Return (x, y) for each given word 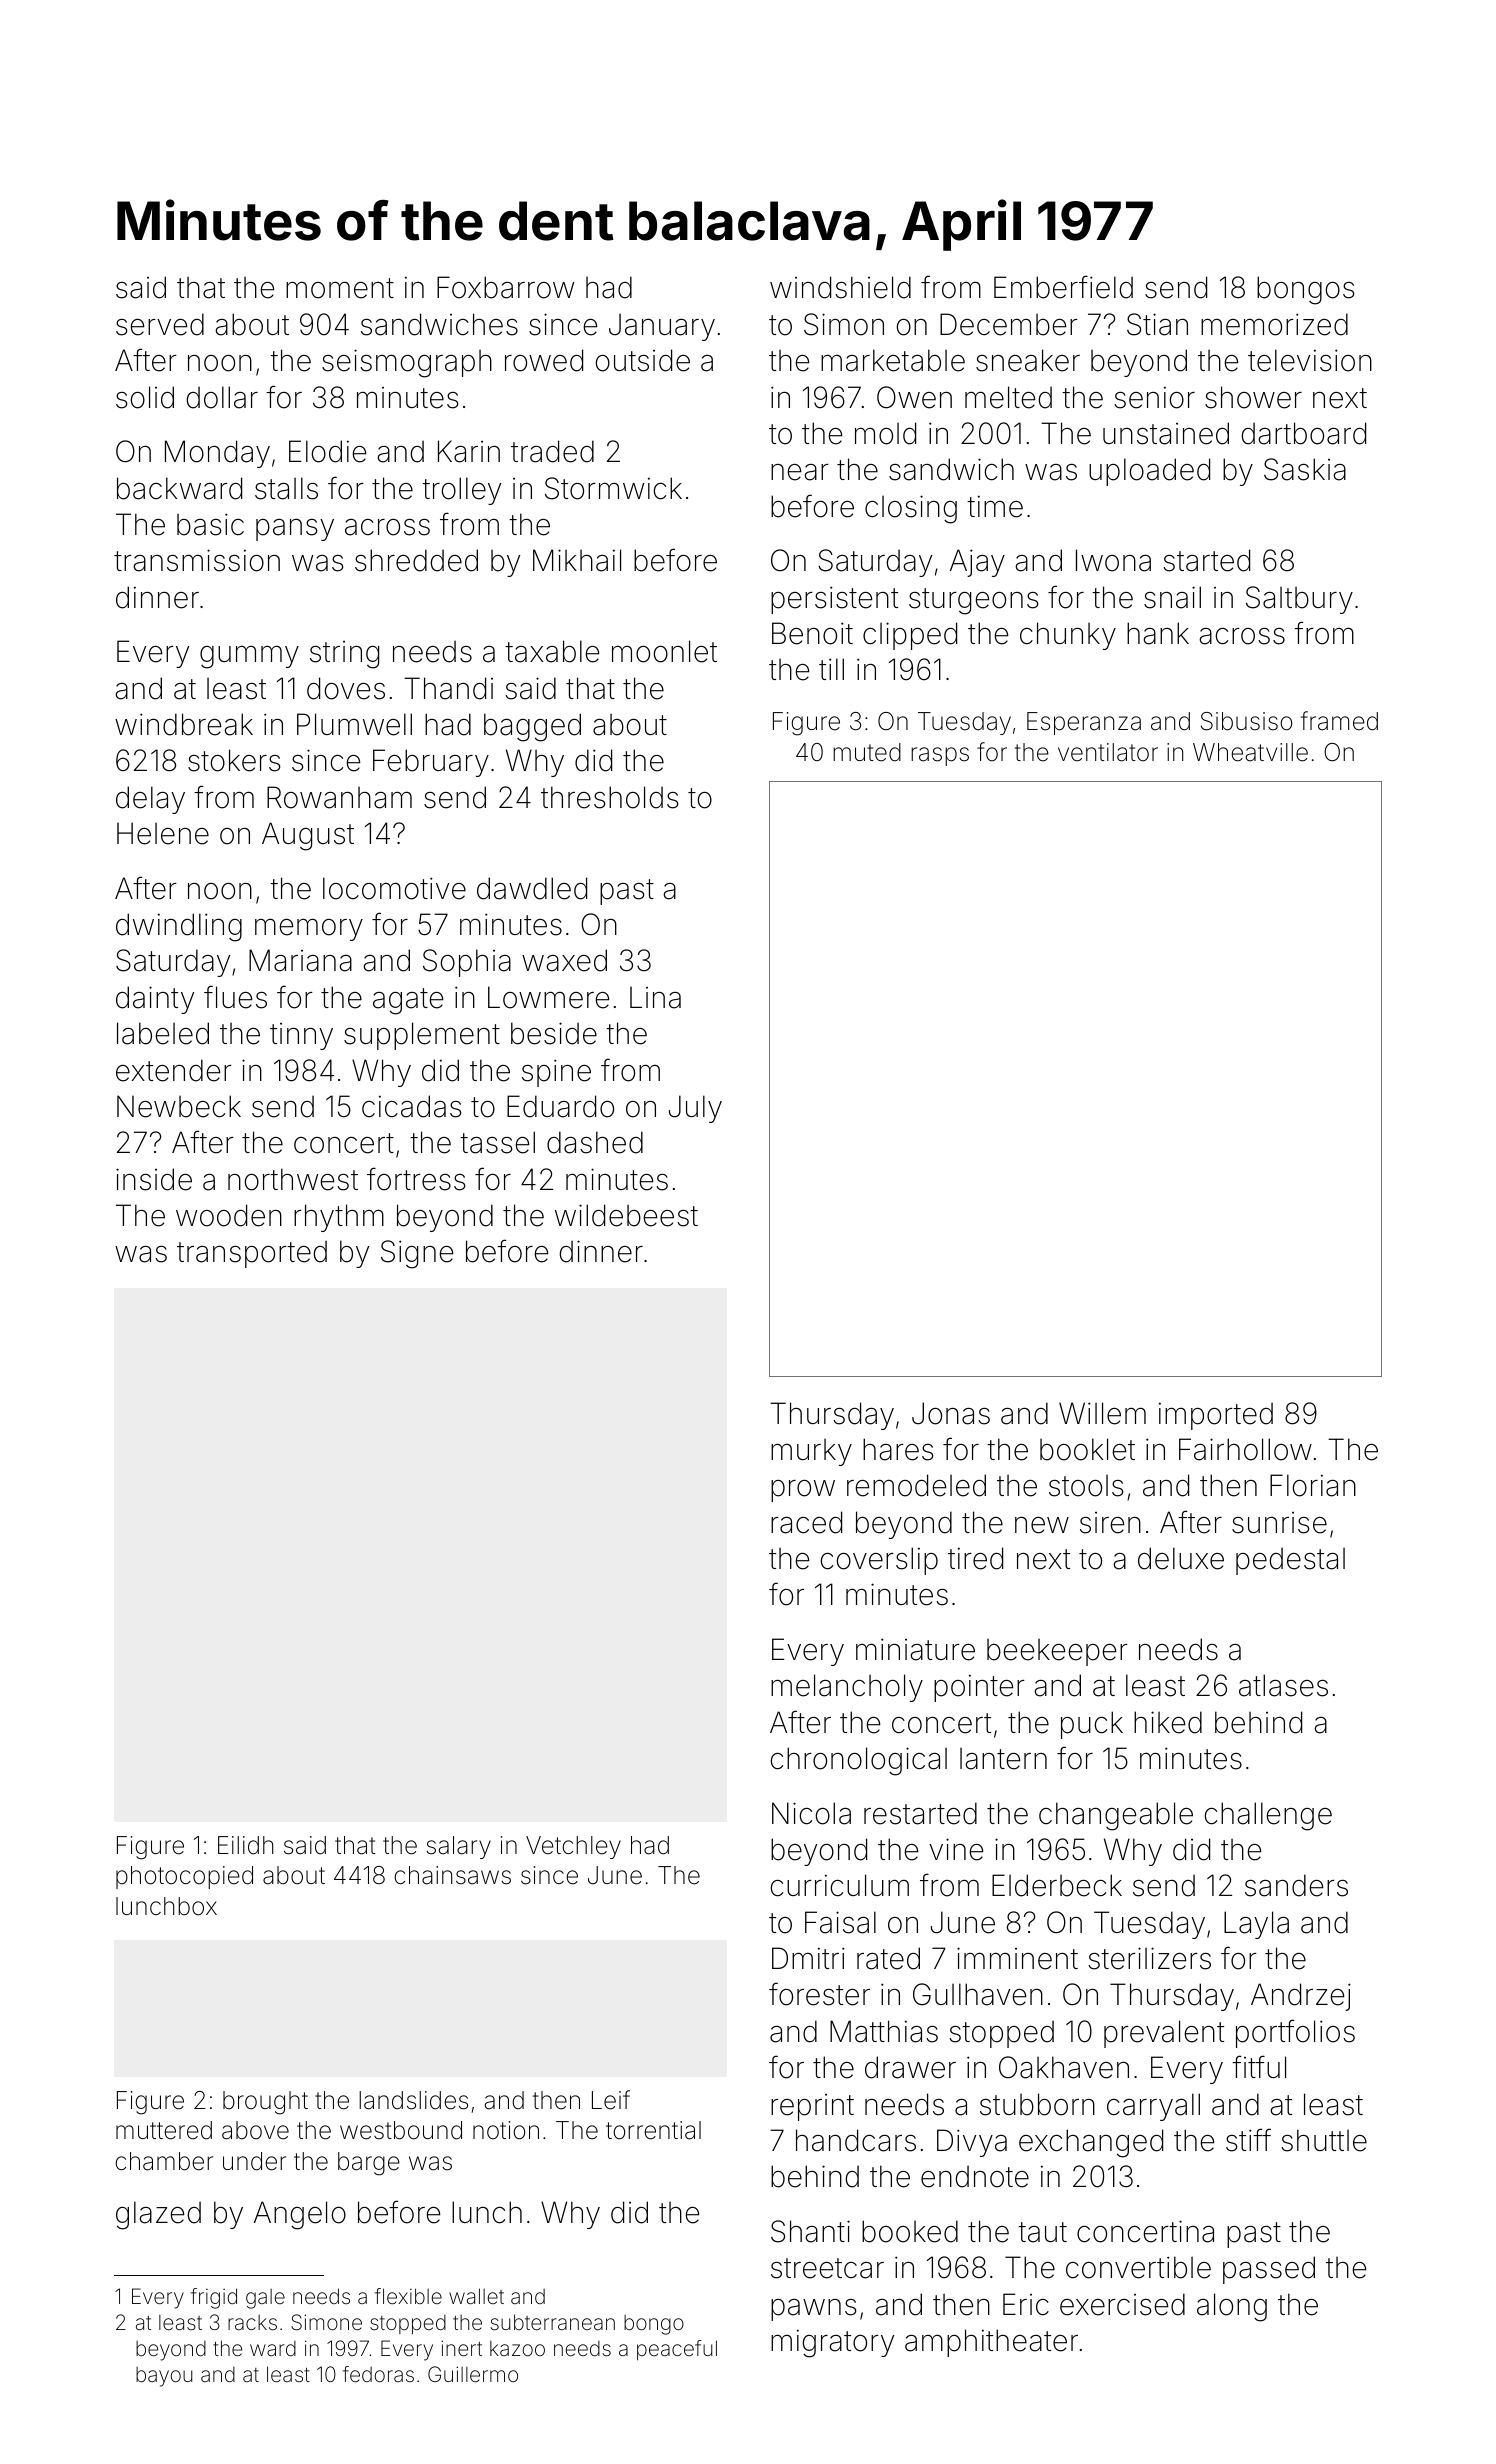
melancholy (847, 1688)
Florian (1313, 1485)
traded (552, 451)
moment (340, 288)
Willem (1102, 1413)
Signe (417, 1254)
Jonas (951, 1413)
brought (265, 2103)
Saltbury (1299, 600)
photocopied (184, 1877)
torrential (653, 2130)
